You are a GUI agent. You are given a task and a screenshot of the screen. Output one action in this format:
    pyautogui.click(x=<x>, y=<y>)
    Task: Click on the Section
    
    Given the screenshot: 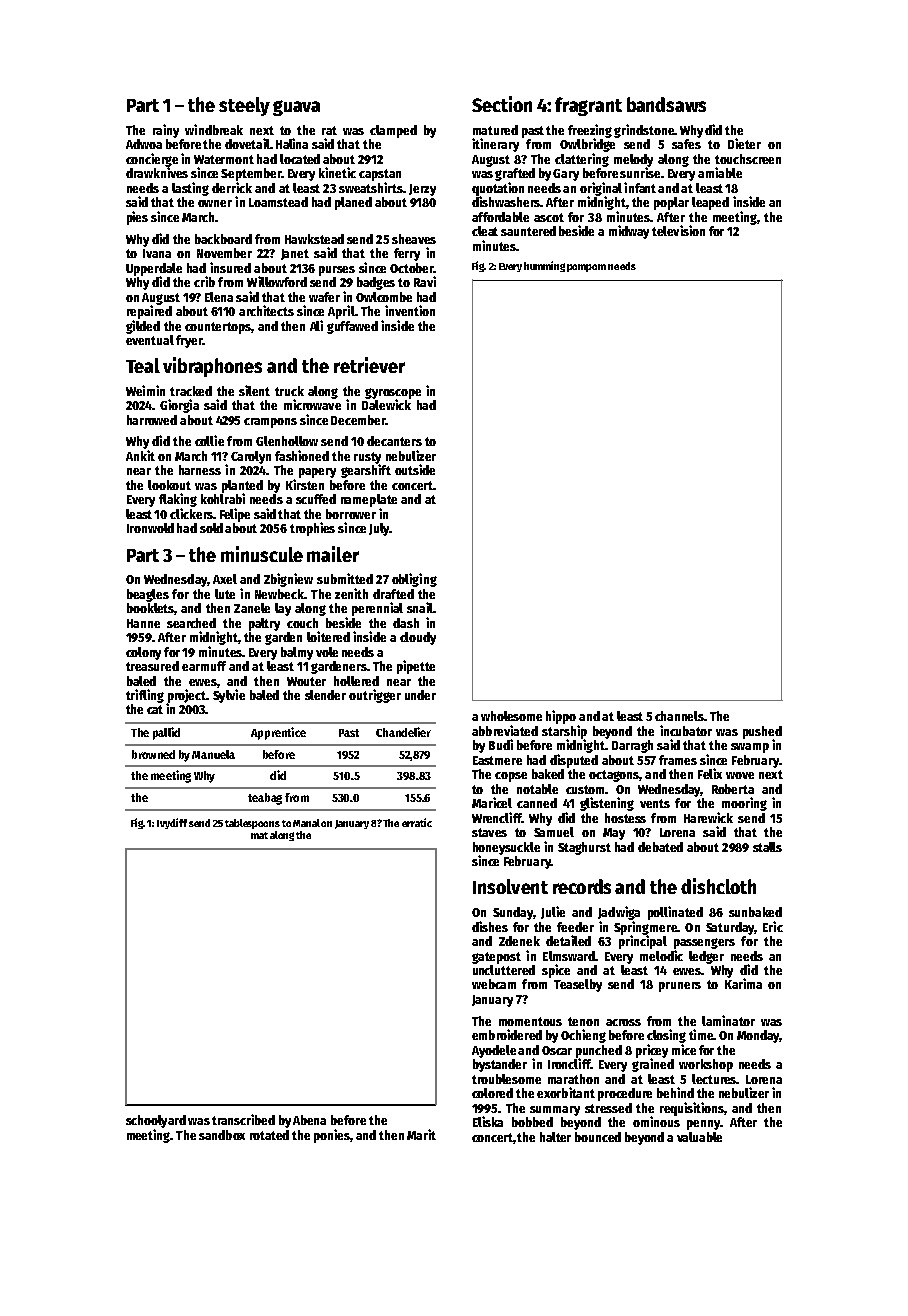 What is the action you would take?
    pyautogui.click(x=502, y=104)
